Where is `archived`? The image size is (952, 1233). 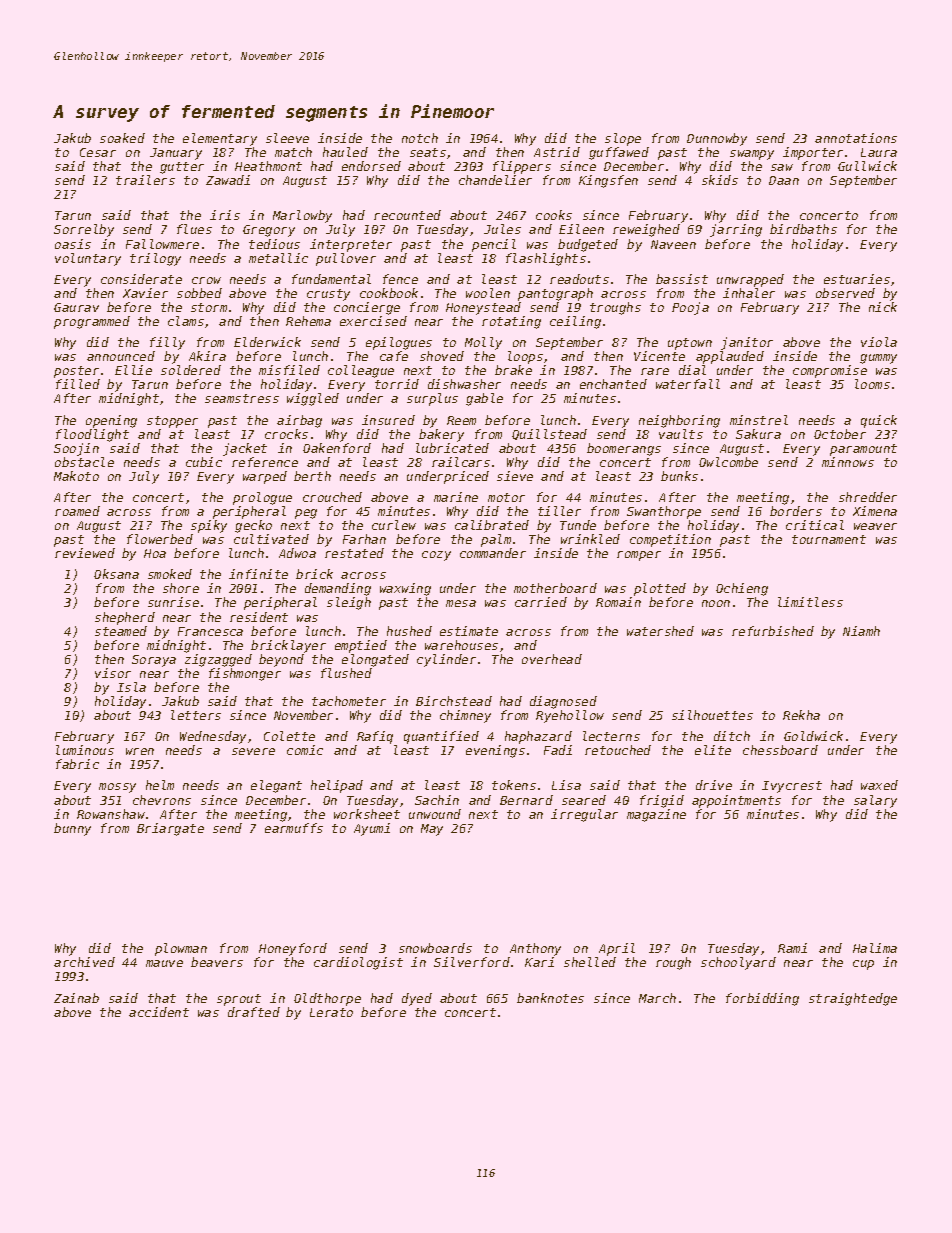
archived is located at coordinates (84, 962).
